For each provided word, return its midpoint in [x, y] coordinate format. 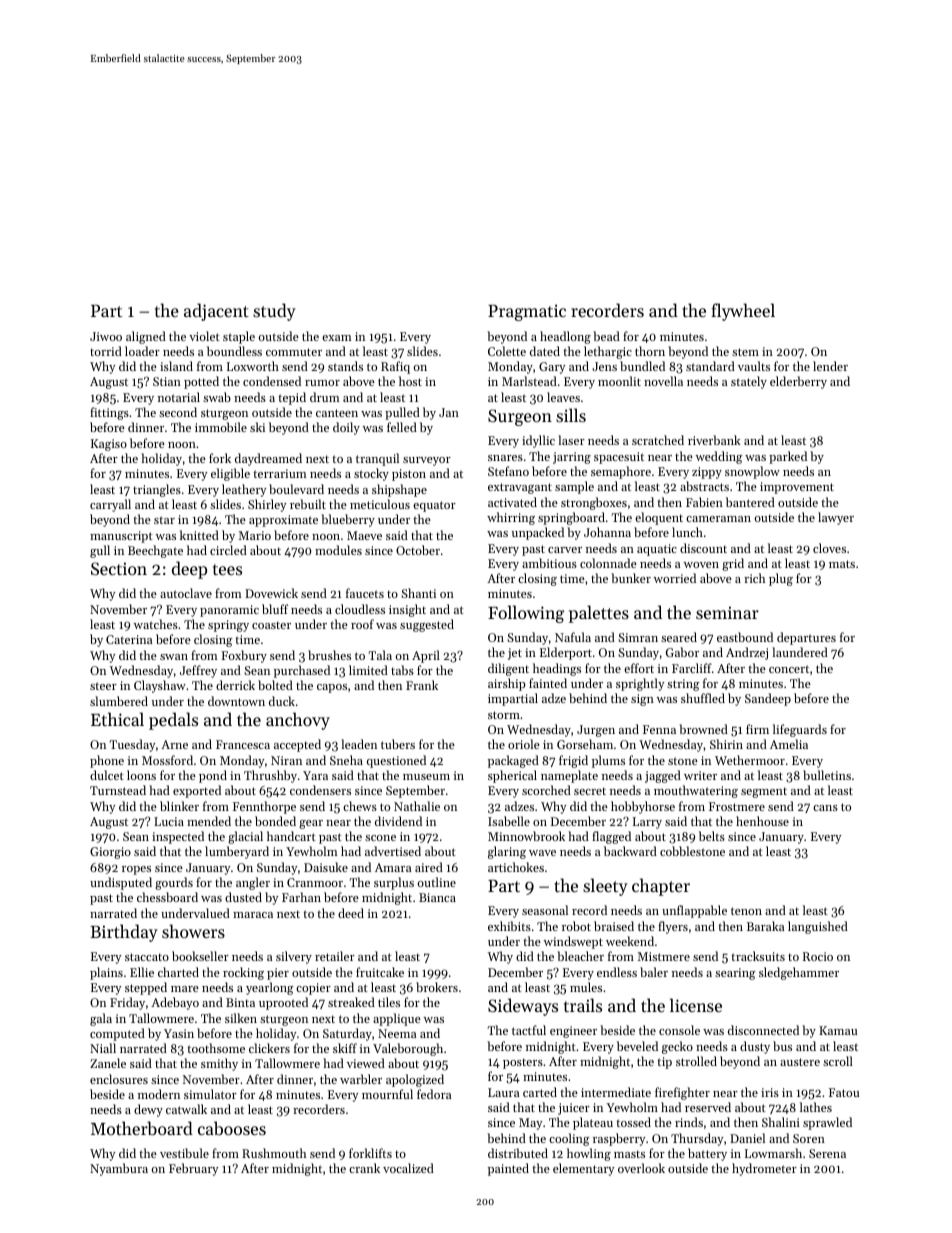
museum [426, 777]
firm [757, 729]
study [274, 312]
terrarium [280, 473]
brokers [437, 987]
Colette [507, 351]
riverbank [714, 440]
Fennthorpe [264, 807]
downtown [236, 701]
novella [663, 381]
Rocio [818, 956]
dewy [148, 1110]
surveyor [427, 461]
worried [675, 578]
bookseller [200, 956]
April [426, 656]
